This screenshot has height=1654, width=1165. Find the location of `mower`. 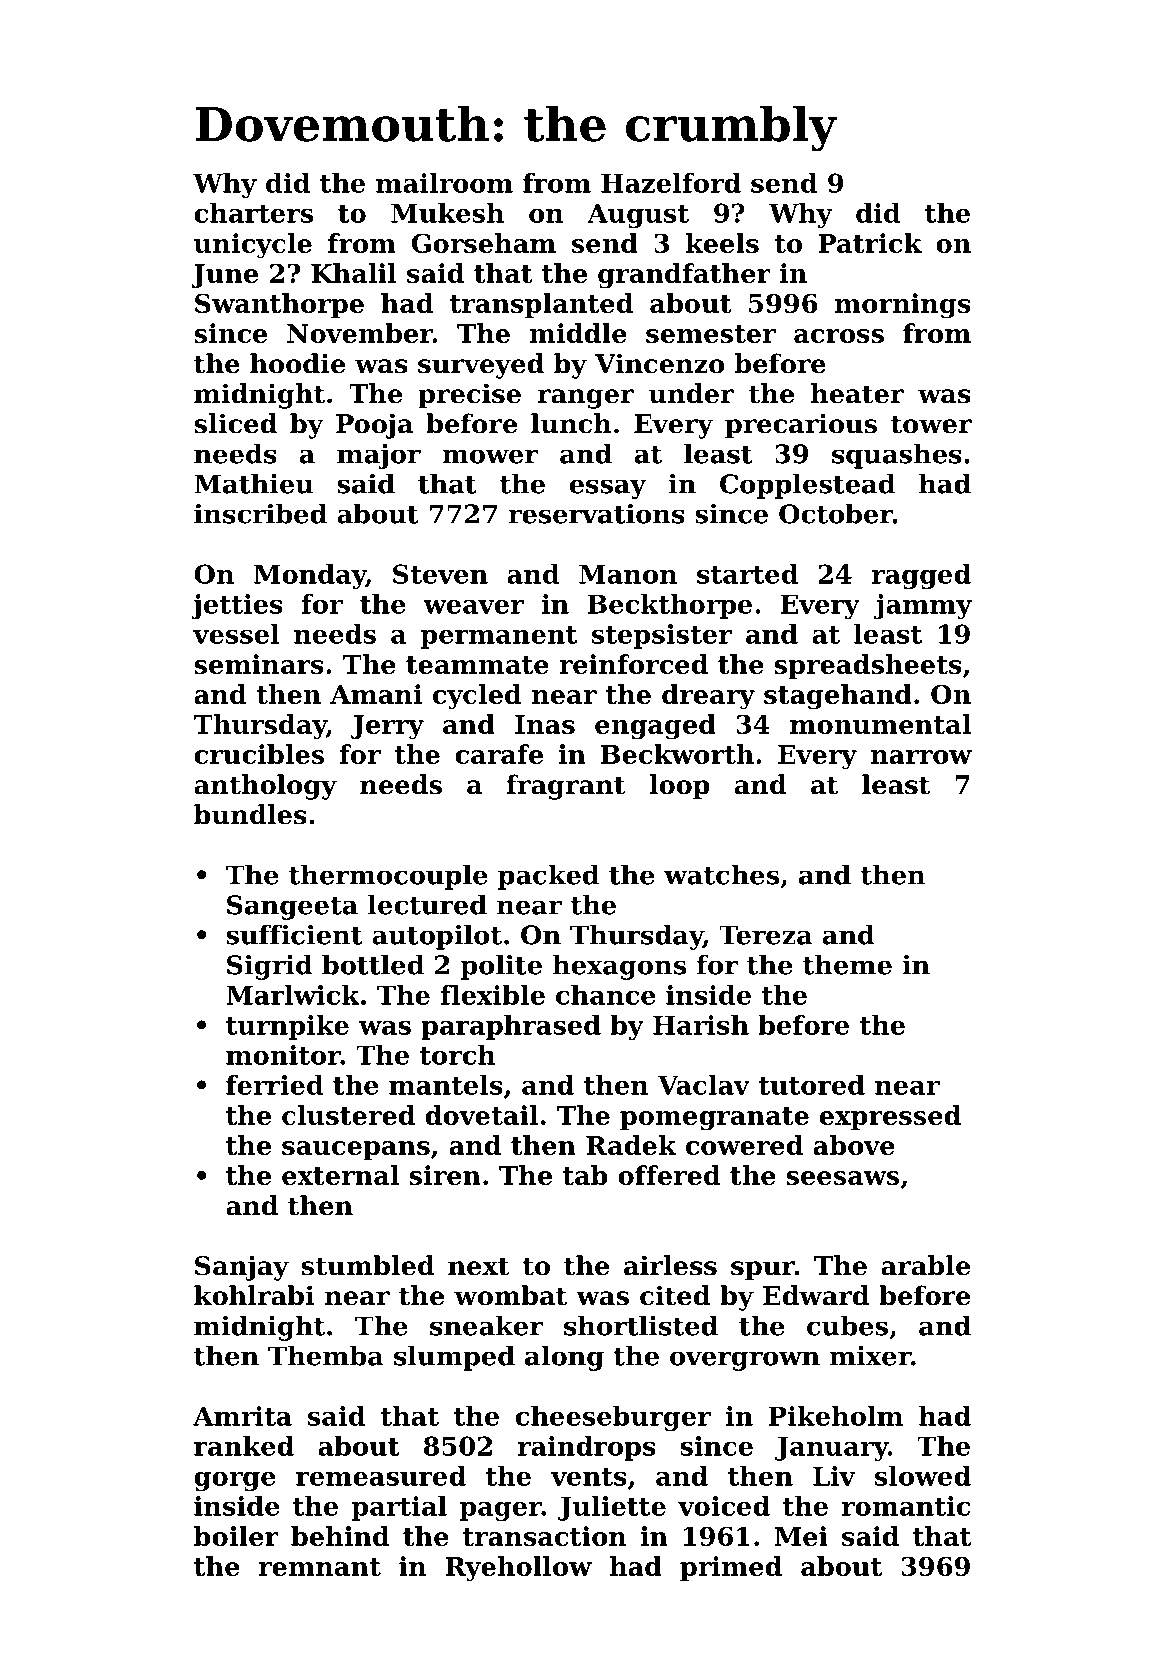

mower is located at coordinates (490, 456).
